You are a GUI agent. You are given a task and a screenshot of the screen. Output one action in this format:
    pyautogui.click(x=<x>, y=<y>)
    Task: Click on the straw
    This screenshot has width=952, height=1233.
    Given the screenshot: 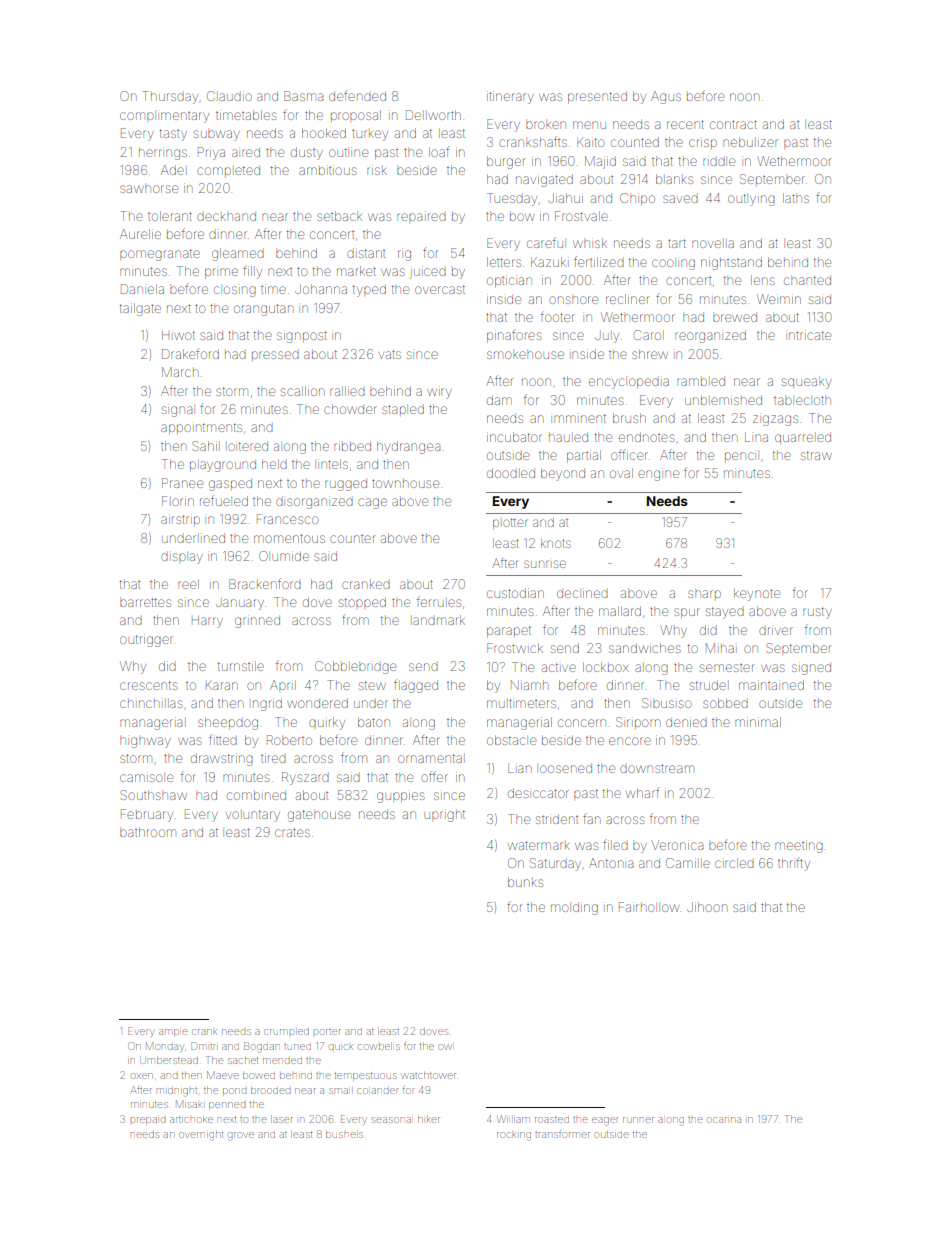 What is the action you would take?
    pyautogui.click(x=816, y=455)
